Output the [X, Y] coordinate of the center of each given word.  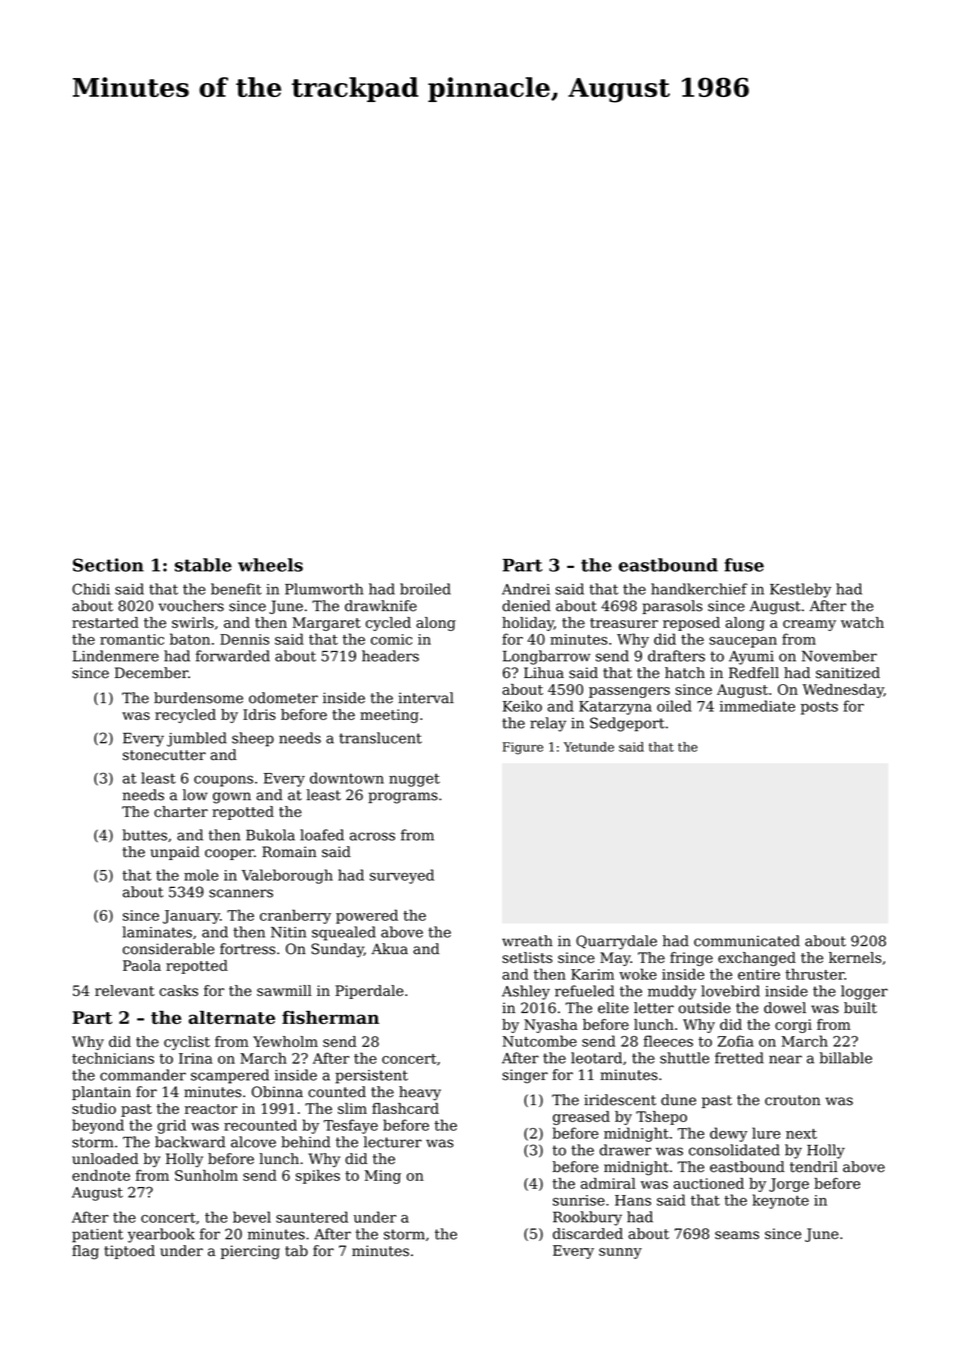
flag [85, 1252]
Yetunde [589, 747]
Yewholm [285, 1041]
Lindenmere [116, 656]
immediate [757, 706]
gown [232, 798]
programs [403, 798]
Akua [389, 949]
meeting [389, 716]
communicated [747, 941]
